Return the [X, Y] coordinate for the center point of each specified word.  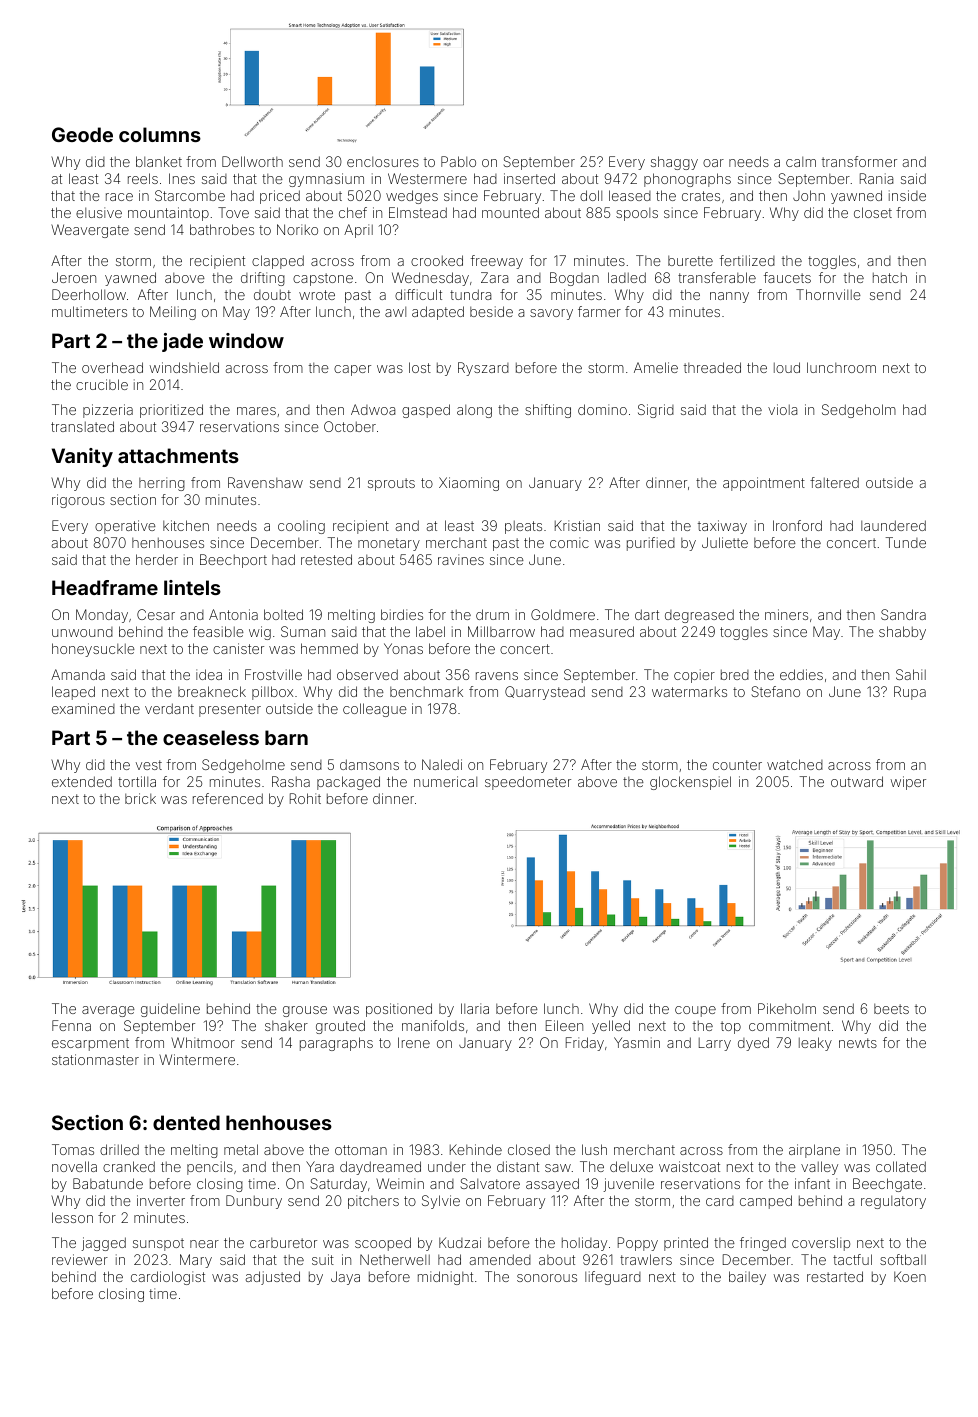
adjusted [273, 1278]
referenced [228, 798]
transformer [859, 161]
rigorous [78, 501]
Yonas [403, 648]
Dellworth [252, 161]
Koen [910, 1276]
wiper [908, 783]
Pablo [458, 161]
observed [367, 674]
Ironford [797, 525]
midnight [445, 1278]
